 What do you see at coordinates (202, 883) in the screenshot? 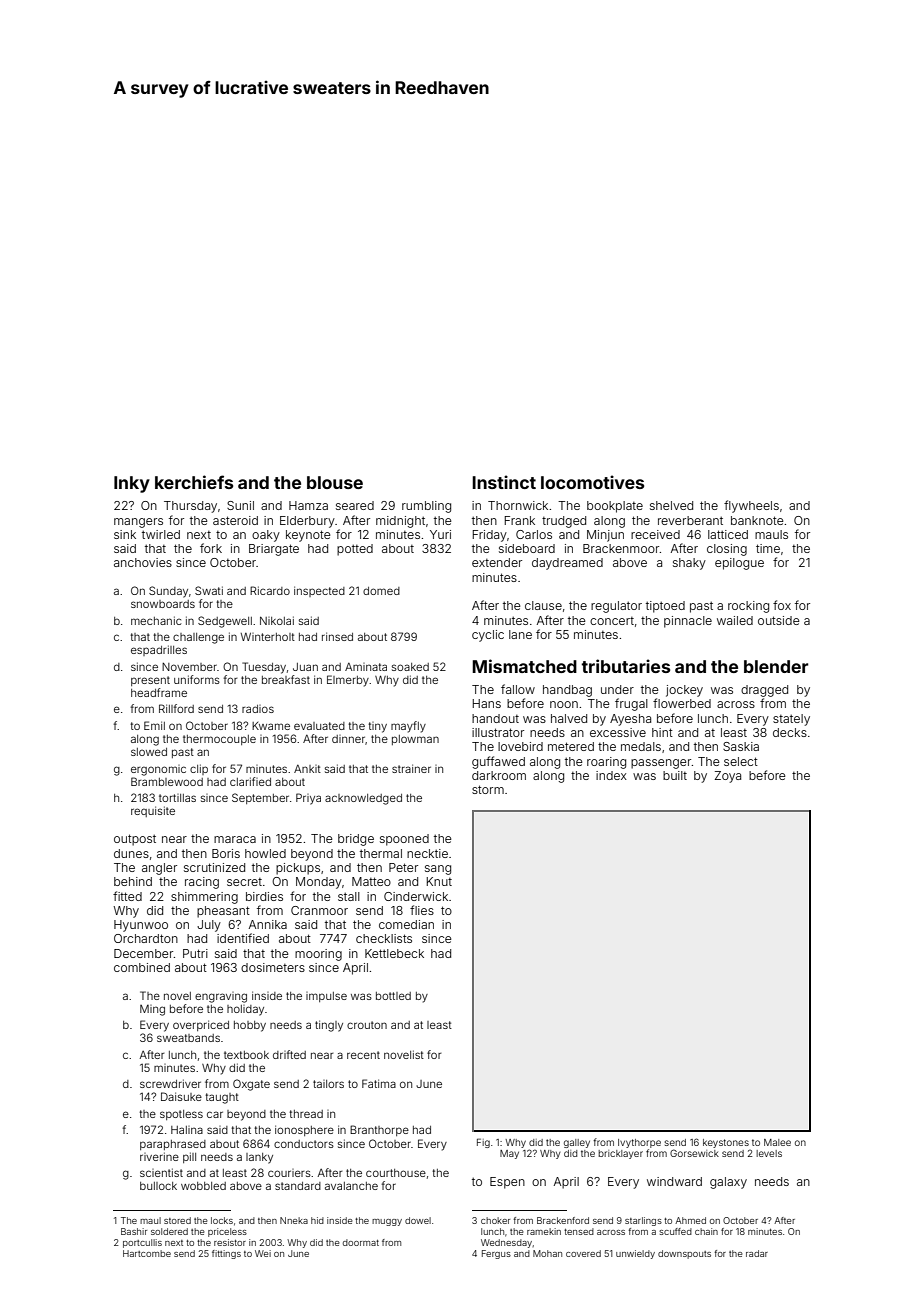
I see `racing` at bounding box center [202, 883].
